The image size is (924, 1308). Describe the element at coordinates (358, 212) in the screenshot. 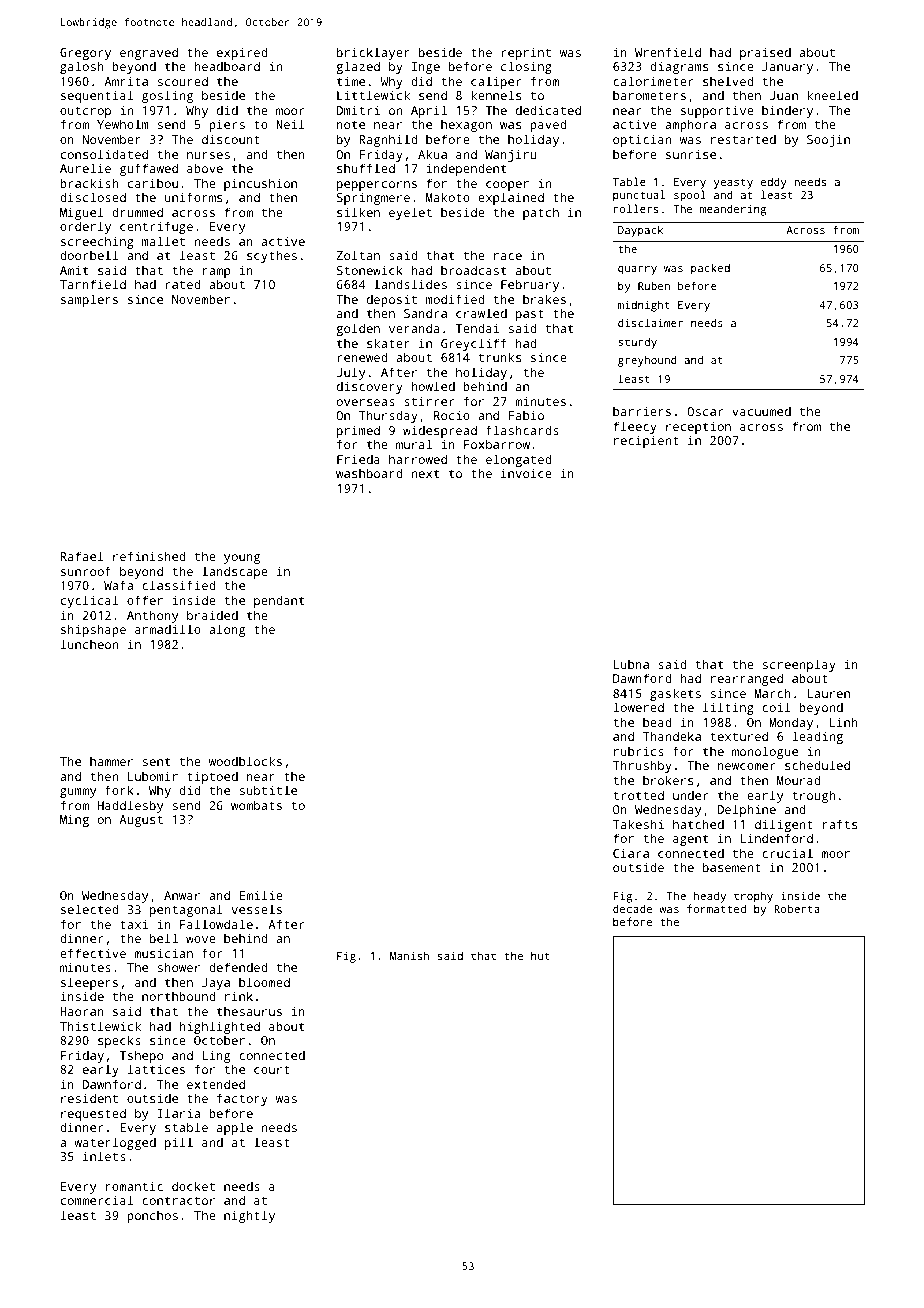

I see `silken` at that location.
